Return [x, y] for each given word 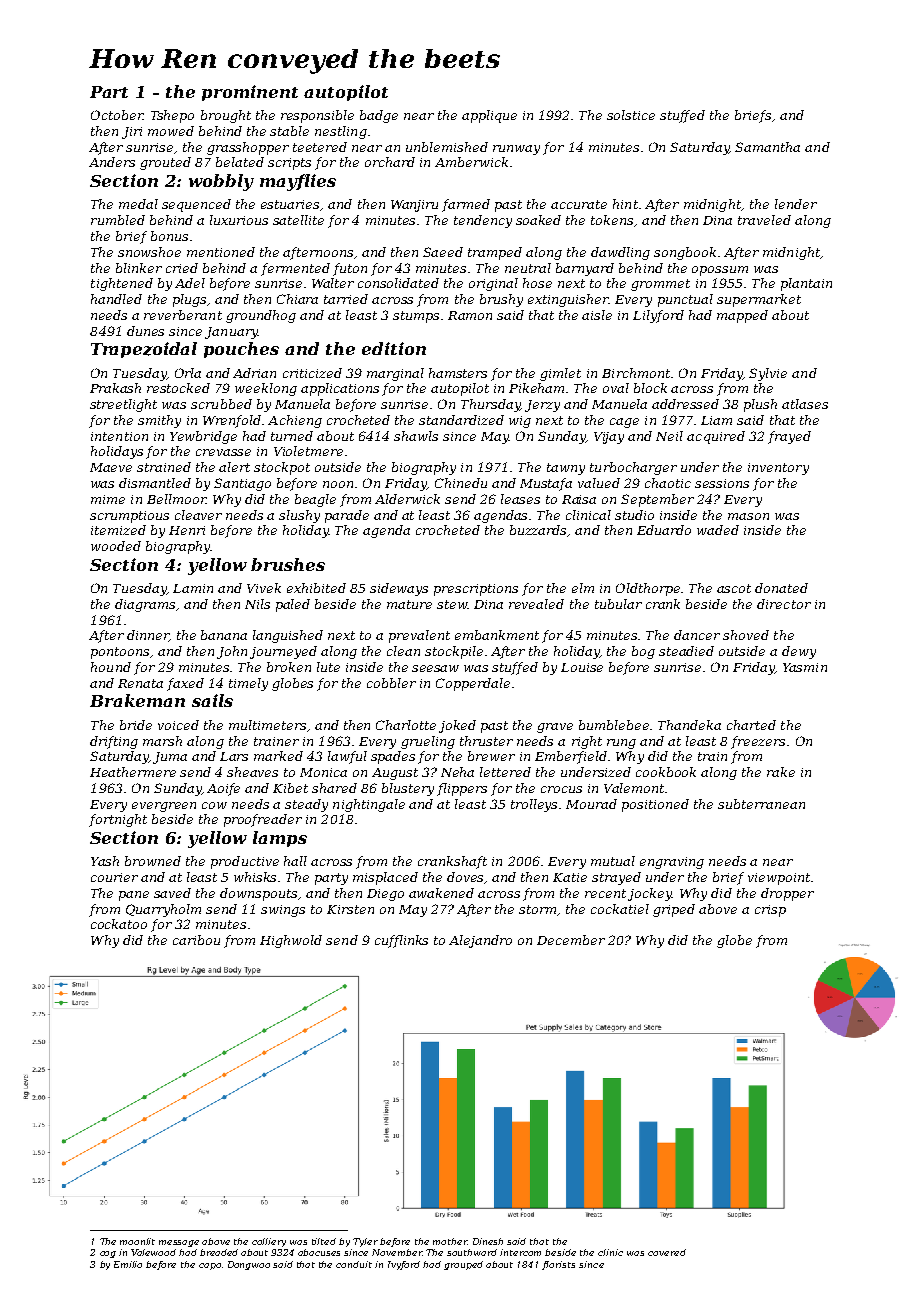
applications [340, 389]
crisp [770, 911]
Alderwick [407, 499]
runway [516, 150]
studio [634, 515]
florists [558, 1265]
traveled [764, 220]
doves [466, 878]
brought [226, 116]
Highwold [291, 941]
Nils [257, 604]
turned [292, 436]
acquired [716, 437]
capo [210, 1266]
